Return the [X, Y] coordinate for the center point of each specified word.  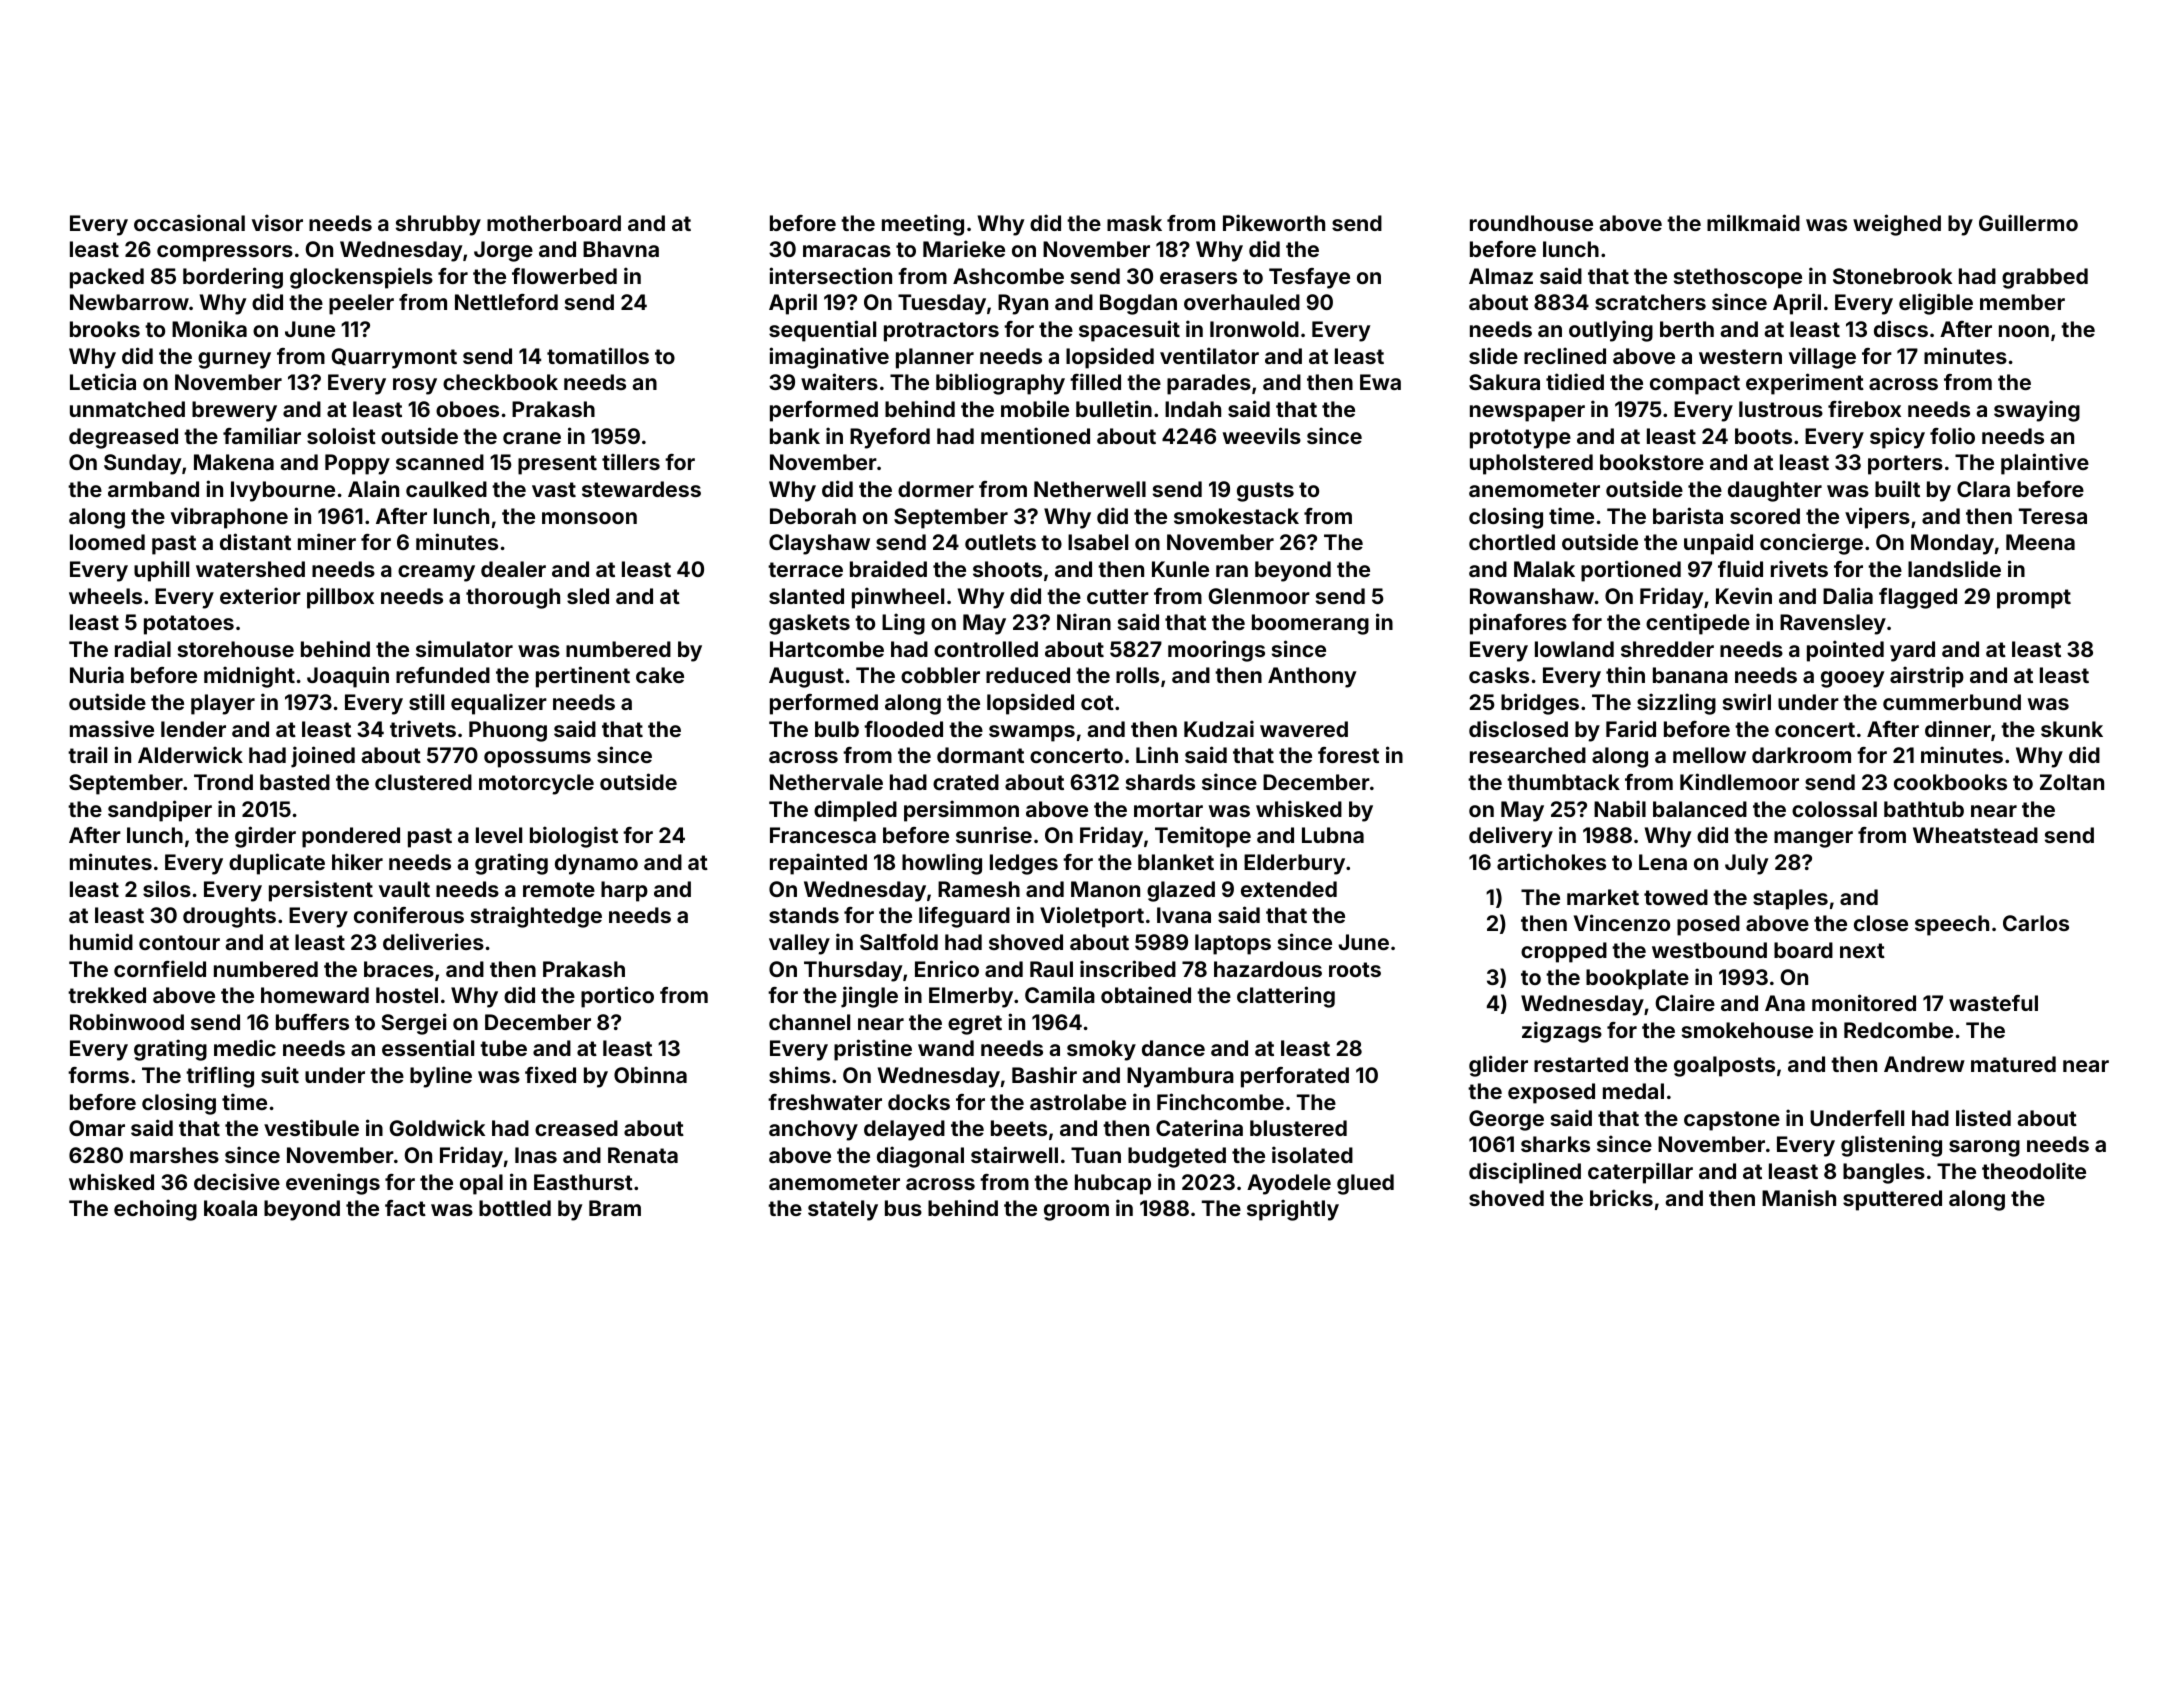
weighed [1897, 225]
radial [143, 648]
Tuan [1096, 1155]
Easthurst [583, 1182]
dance [1173, 1048]
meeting [923, 225]
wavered [1304, 729]
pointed [1845, 651]
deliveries [433, 941]
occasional [189, 222]
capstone [1732, 1121]
